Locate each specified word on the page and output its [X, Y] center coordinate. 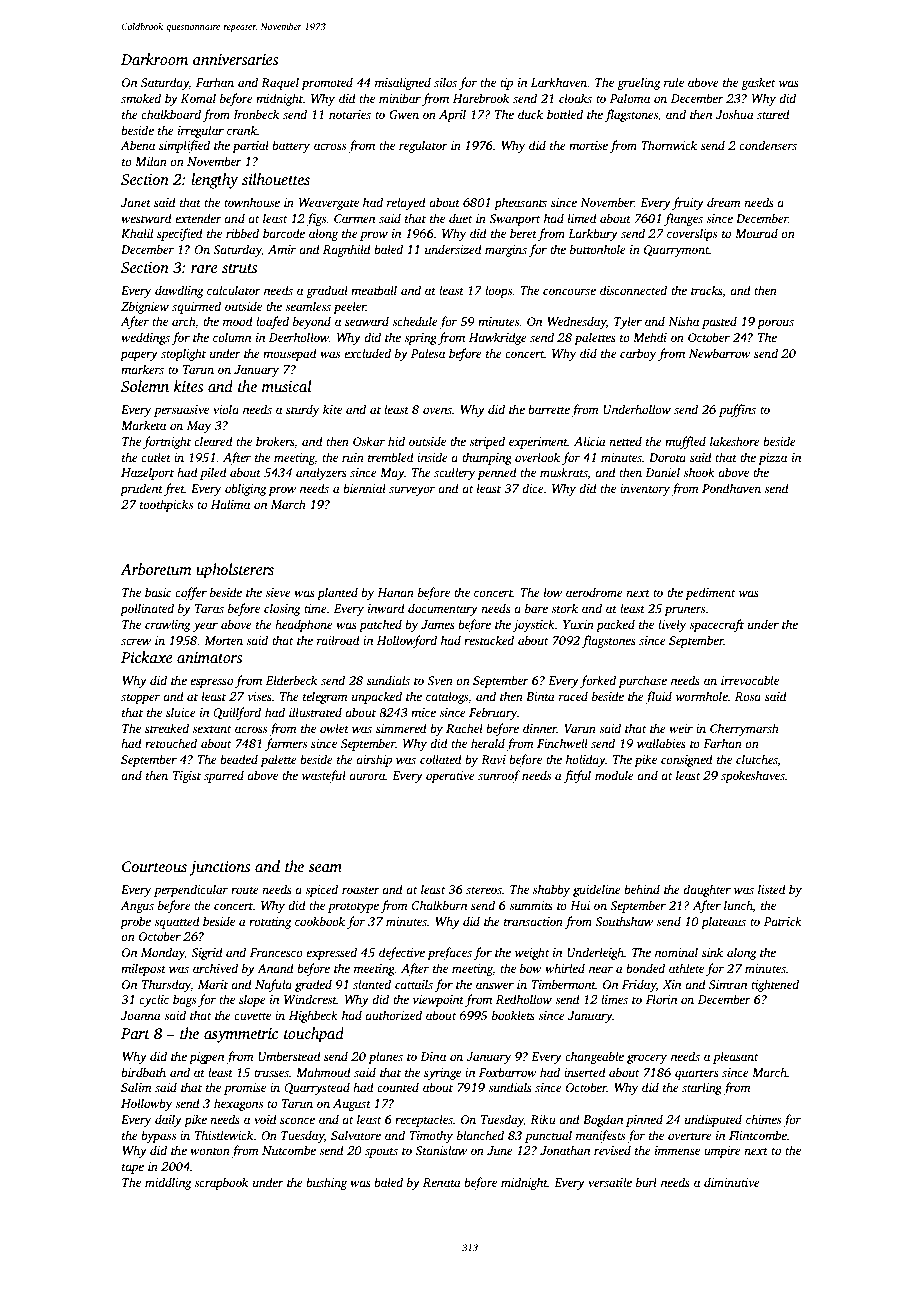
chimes [763, 1119]
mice [423, 712]
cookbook [320, 921]
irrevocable [750, 680]
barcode [284, 233]
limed [582, 218]
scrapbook [221, 1183]
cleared [213, 441]
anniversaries [235, 59]
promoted [327, 83]
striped [487, 442]
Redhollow [524, 999]
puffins [737, 410]
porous [775, 324]
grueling [638, 83]
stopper [140, 698]
